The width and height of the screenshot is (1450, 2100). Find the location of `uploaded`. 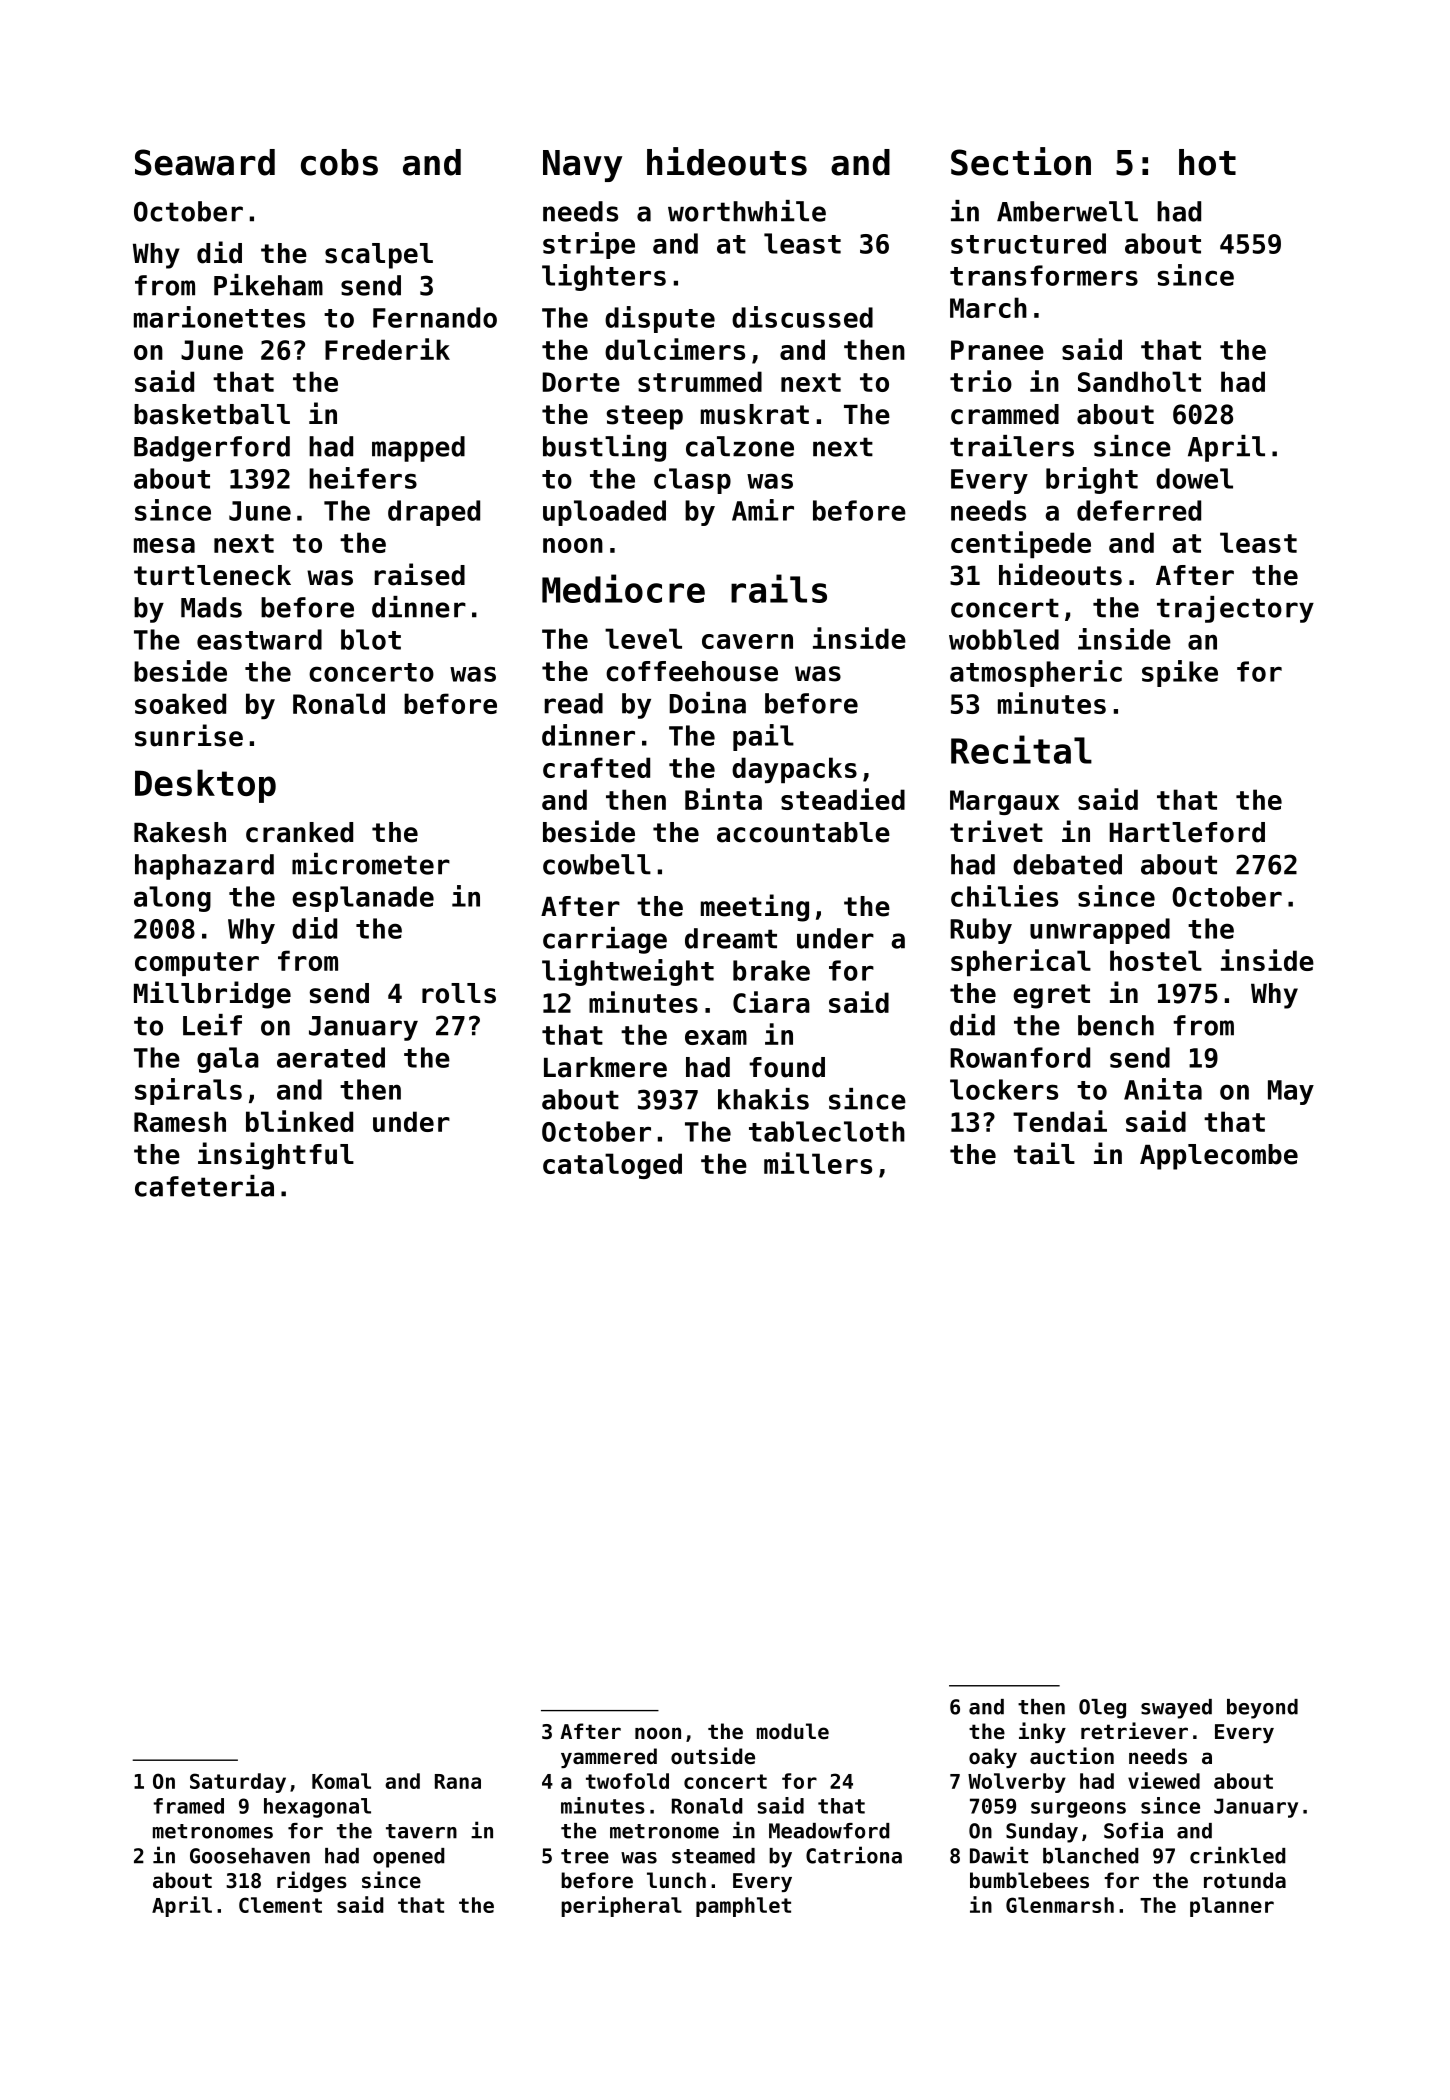

uploaded is located at coordinates (604, 513).
